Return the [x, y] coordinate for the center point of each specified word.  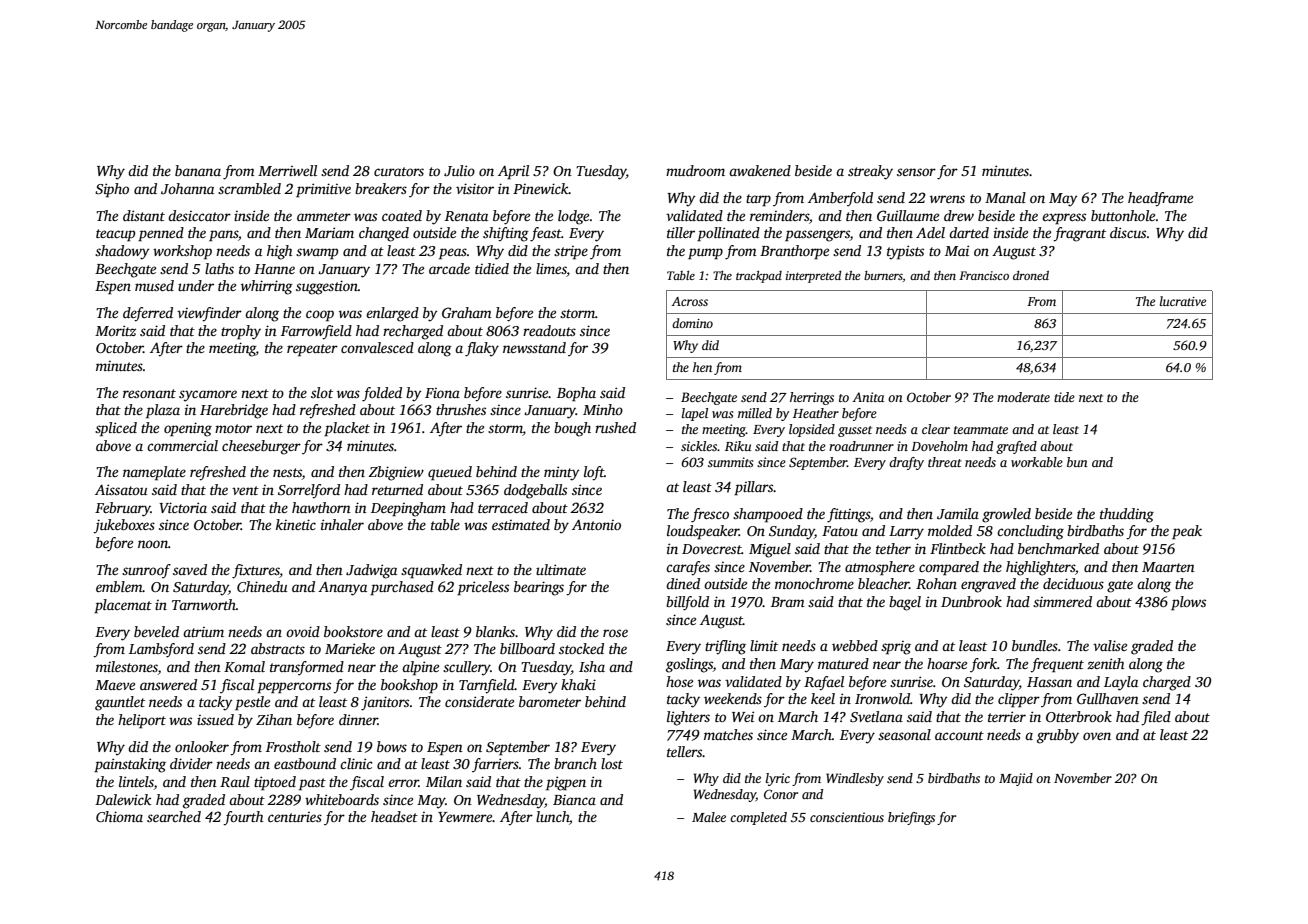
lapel [695, 414]
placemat [123, 606]
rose [615, 633]
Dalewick [123, 799]
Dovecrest [712, 549]
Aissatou [121, 489]
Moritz [115, 330]
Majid [1016, 779]
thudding [1127, 515]
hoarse [947, 663]
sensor [916, 172]
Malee [709, 817]
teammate [981, 430]
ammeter [324, 216]
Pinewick [541, 188]
